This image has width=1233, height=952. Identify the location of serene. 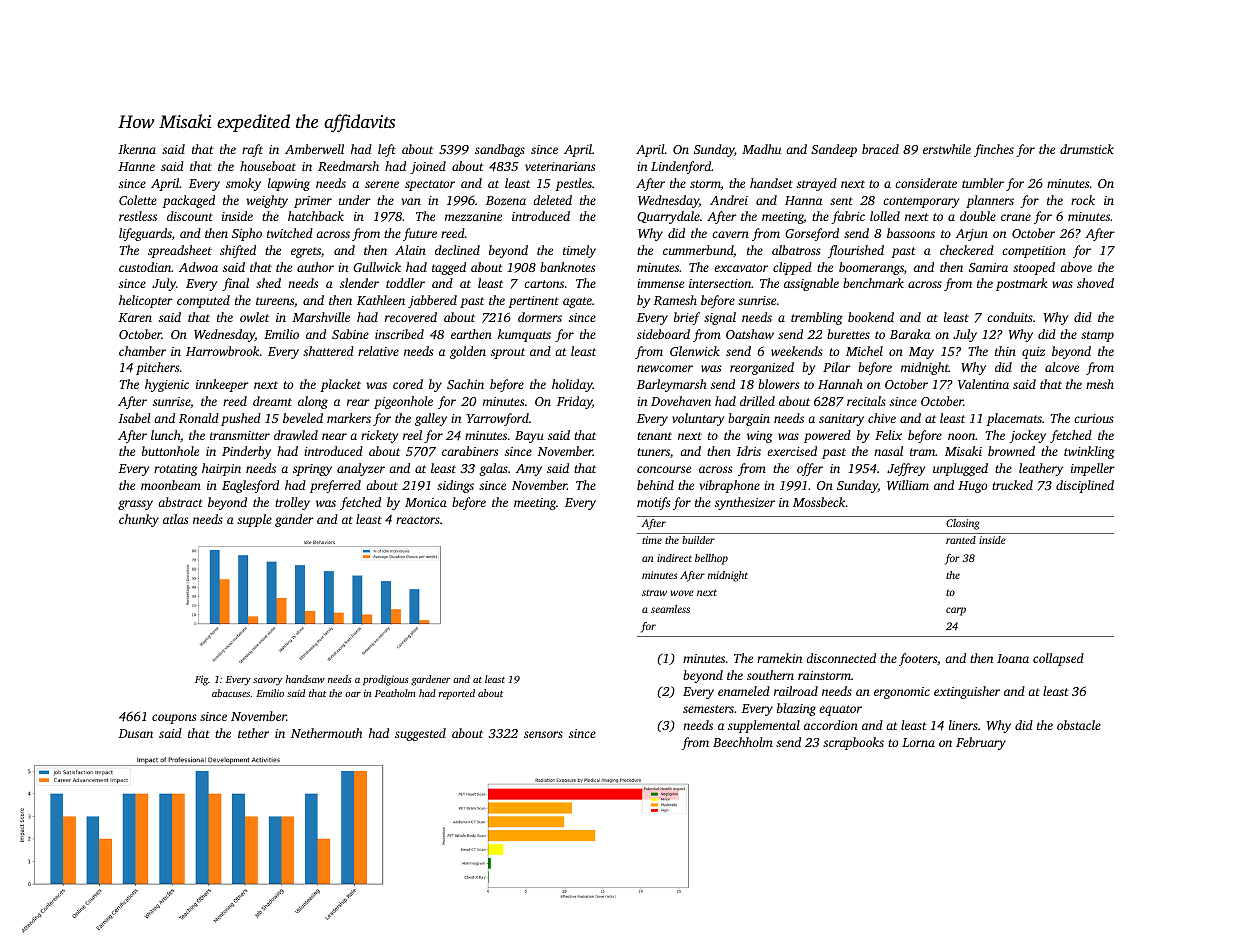
(382, 184).
